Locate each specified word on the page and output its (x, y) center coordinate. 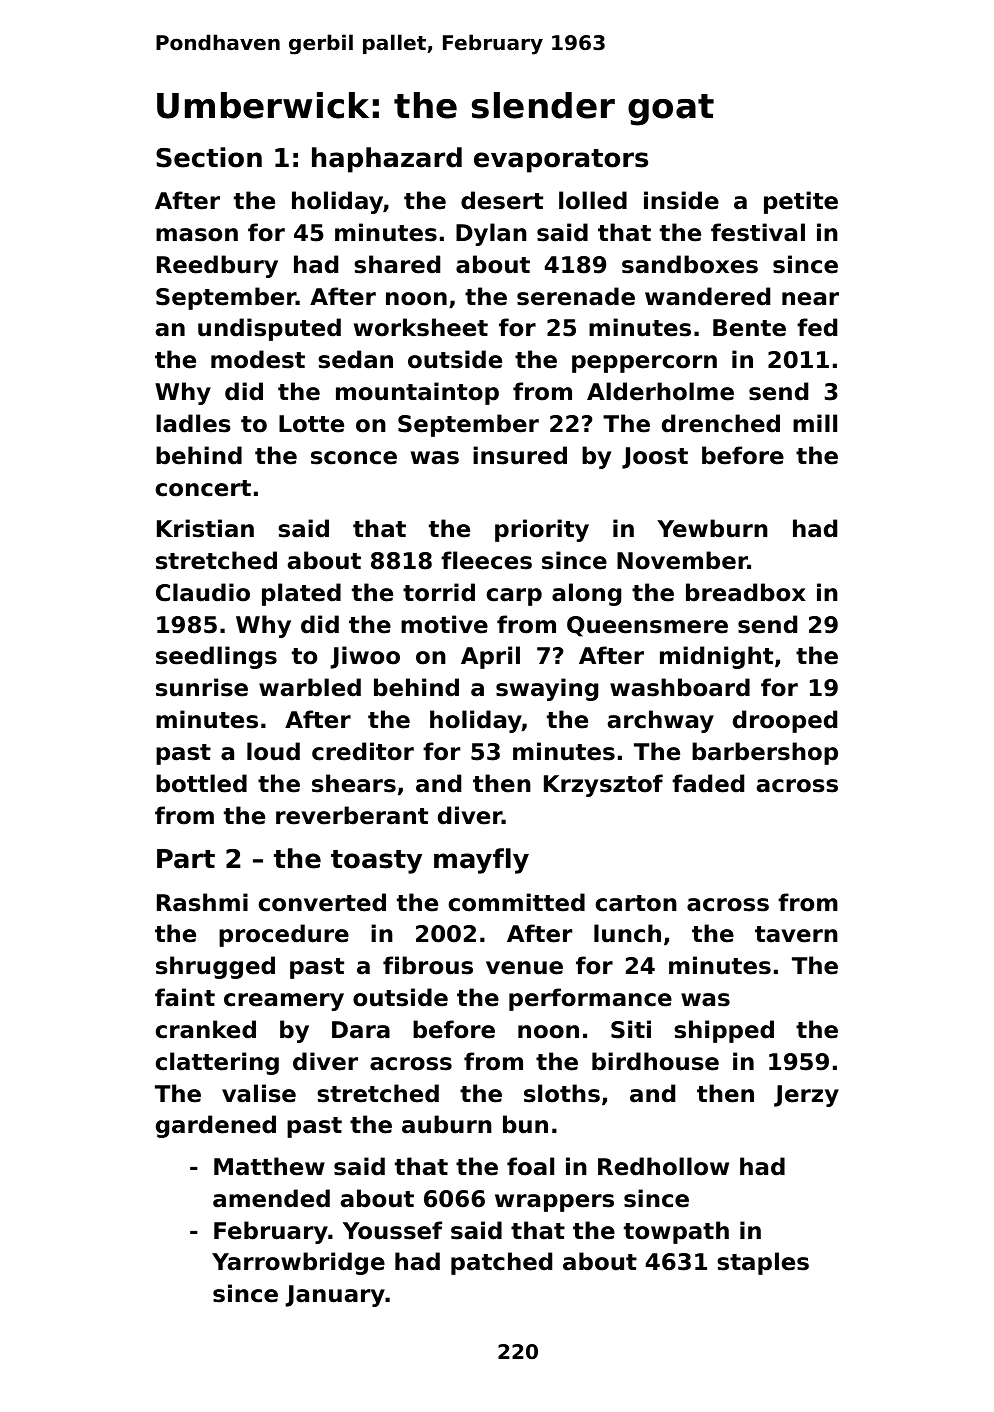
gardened (216, 1126)
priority (542, 530)
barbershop (765, 753)
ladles (193, 423)
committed (517, 902)
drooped (785, 721)
